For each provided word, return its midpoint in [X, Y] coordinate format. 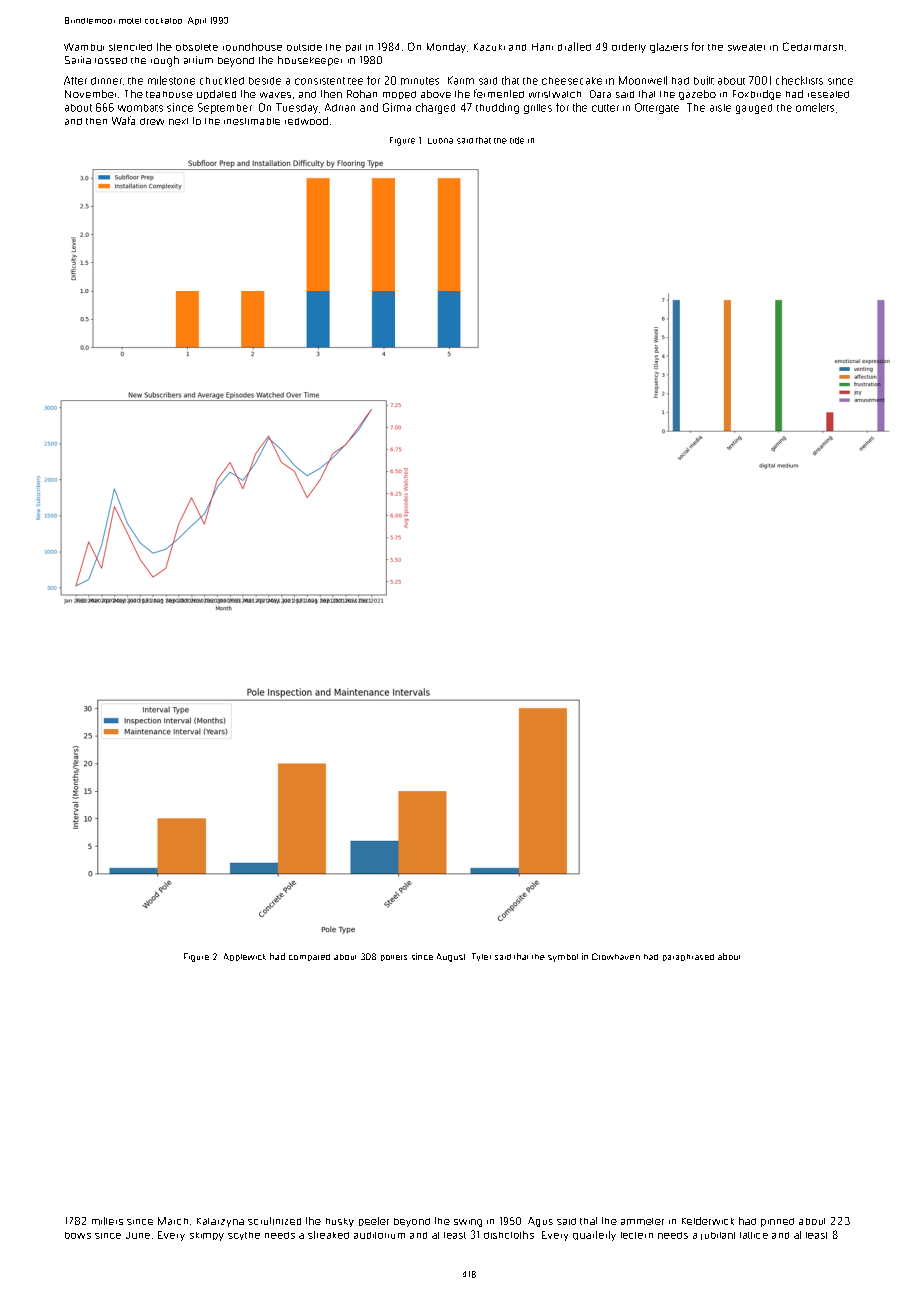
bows [78, 1235]
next [178, 121]
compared [309, 957]
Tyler [481, 957]
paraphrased [688, 957]
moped [399, 95]
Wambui [84, 47]
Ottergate [657, 108]
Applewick [245, 957]
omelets [815, 107]
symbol [563, 958]
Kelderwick [708, 1221]
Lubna [440, 141]
